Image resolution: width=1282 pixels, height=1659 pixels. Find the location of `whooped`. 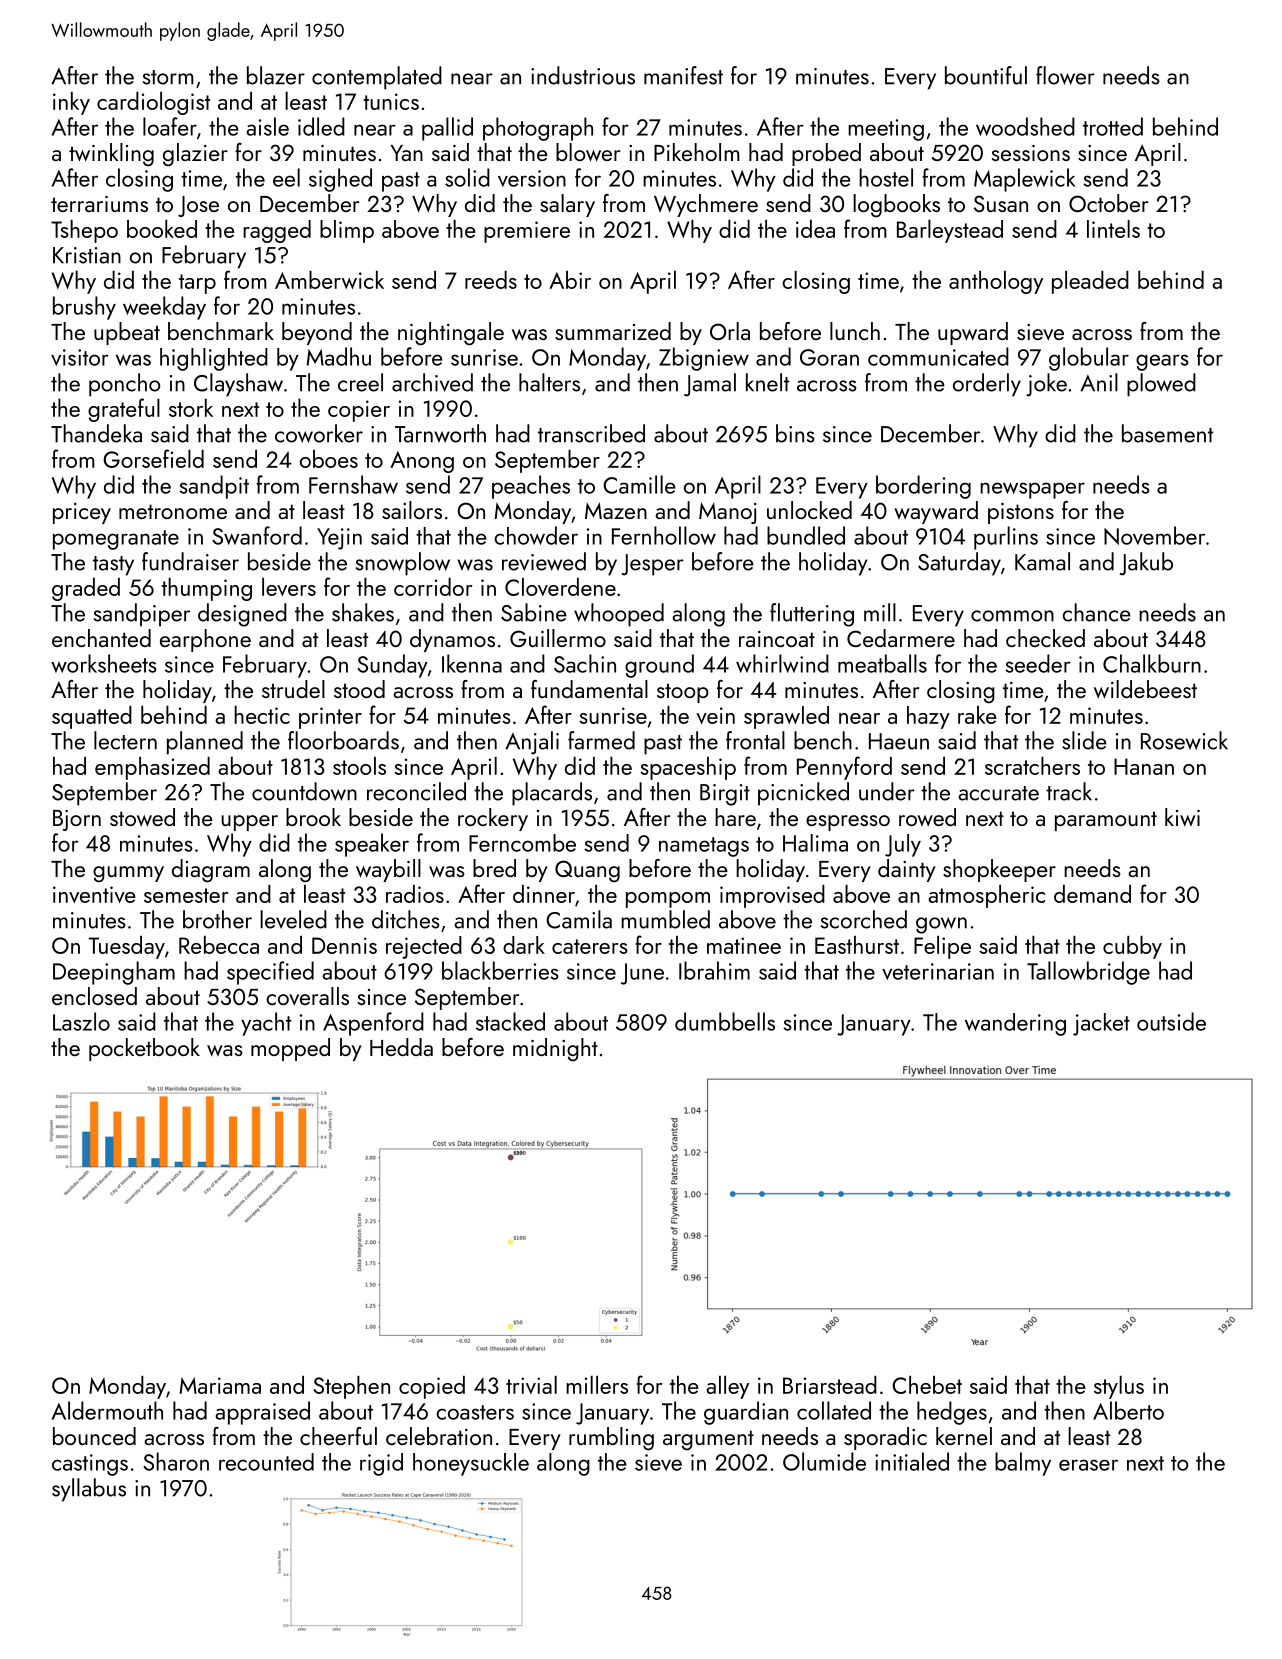

whooped is located at coordinates (619, 615).
